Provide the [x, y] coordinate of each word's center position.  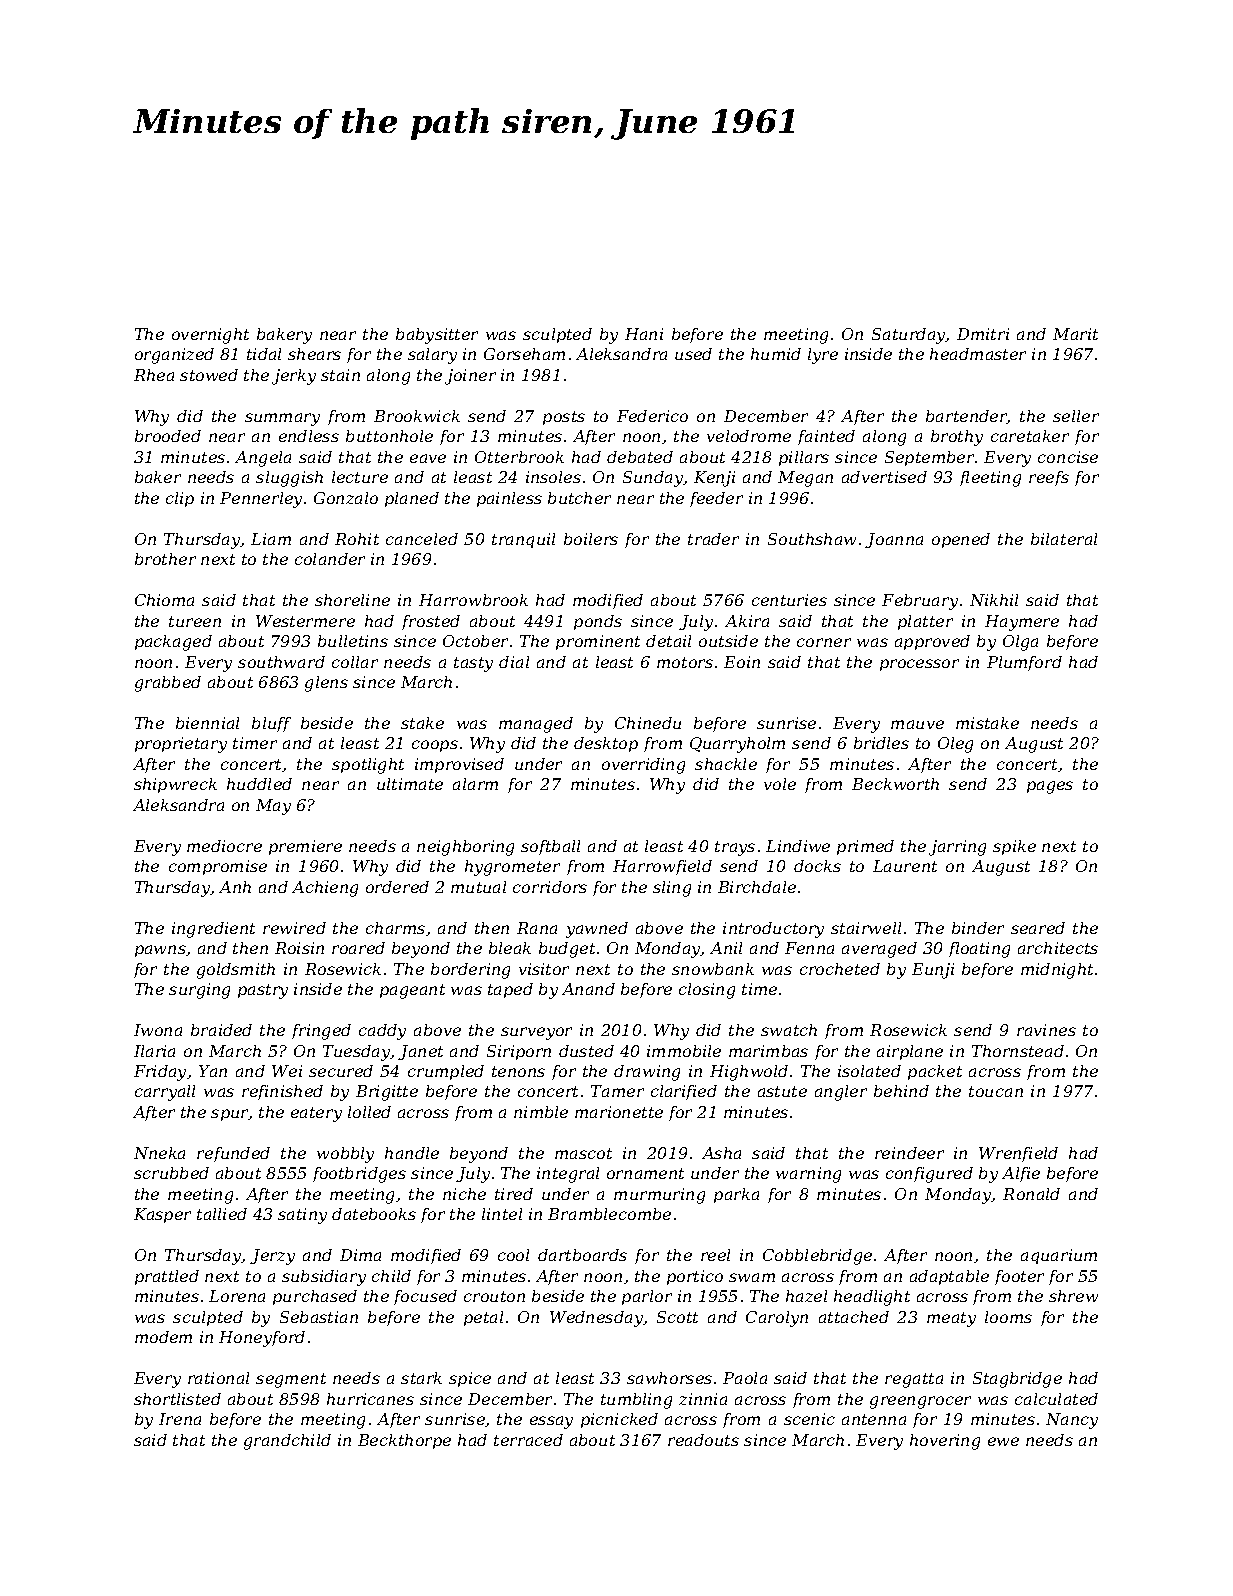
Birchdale [757, 887]
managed [536, 725]
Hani [644, 334]
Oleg [955, 745]
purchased [315, 1297]
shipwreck [175, 785]
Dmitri [983, 334]
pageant [412, 991]
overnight [210, 336]
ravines [1046, 1030]
